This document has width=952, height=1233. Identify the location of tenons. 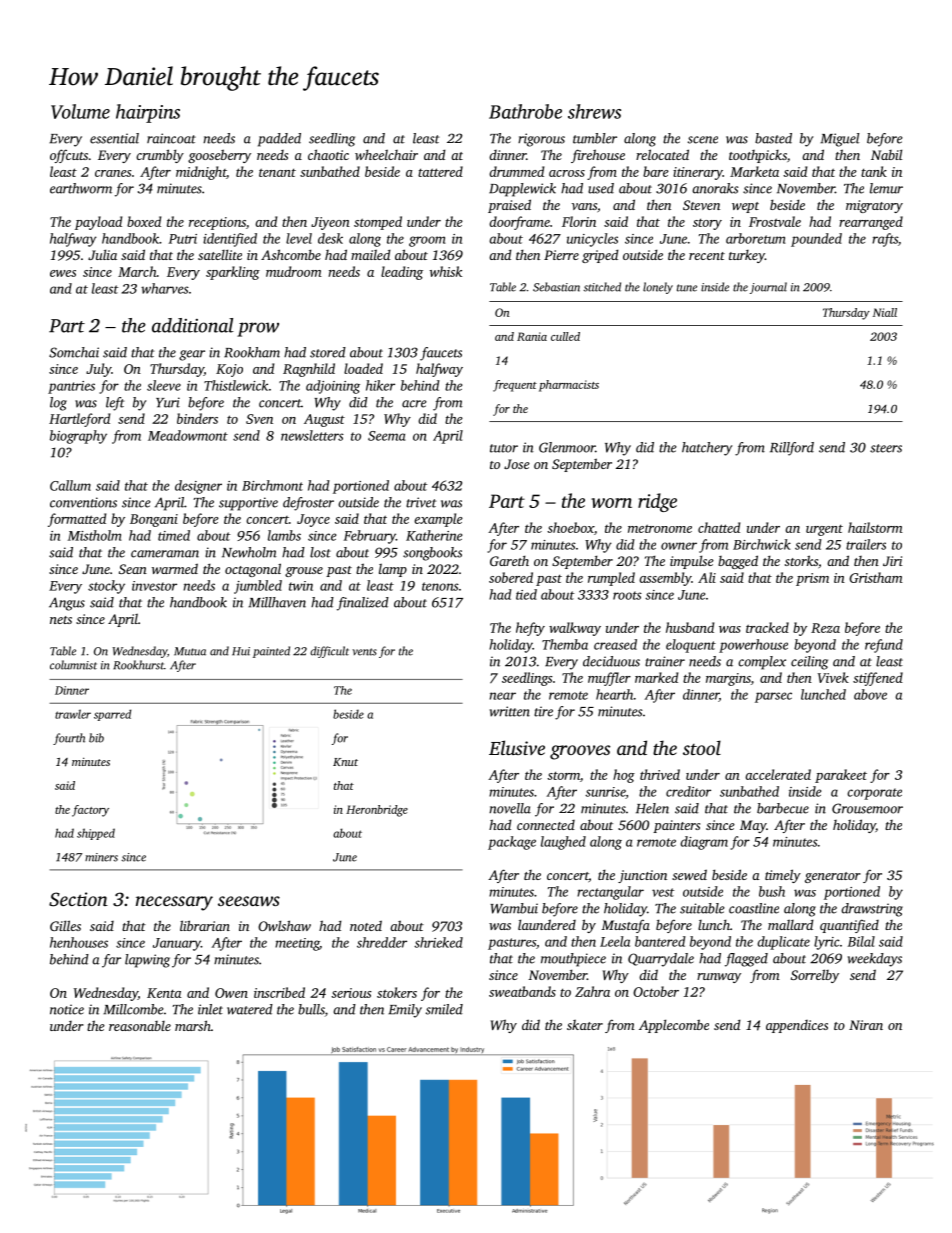
(440, 586).
